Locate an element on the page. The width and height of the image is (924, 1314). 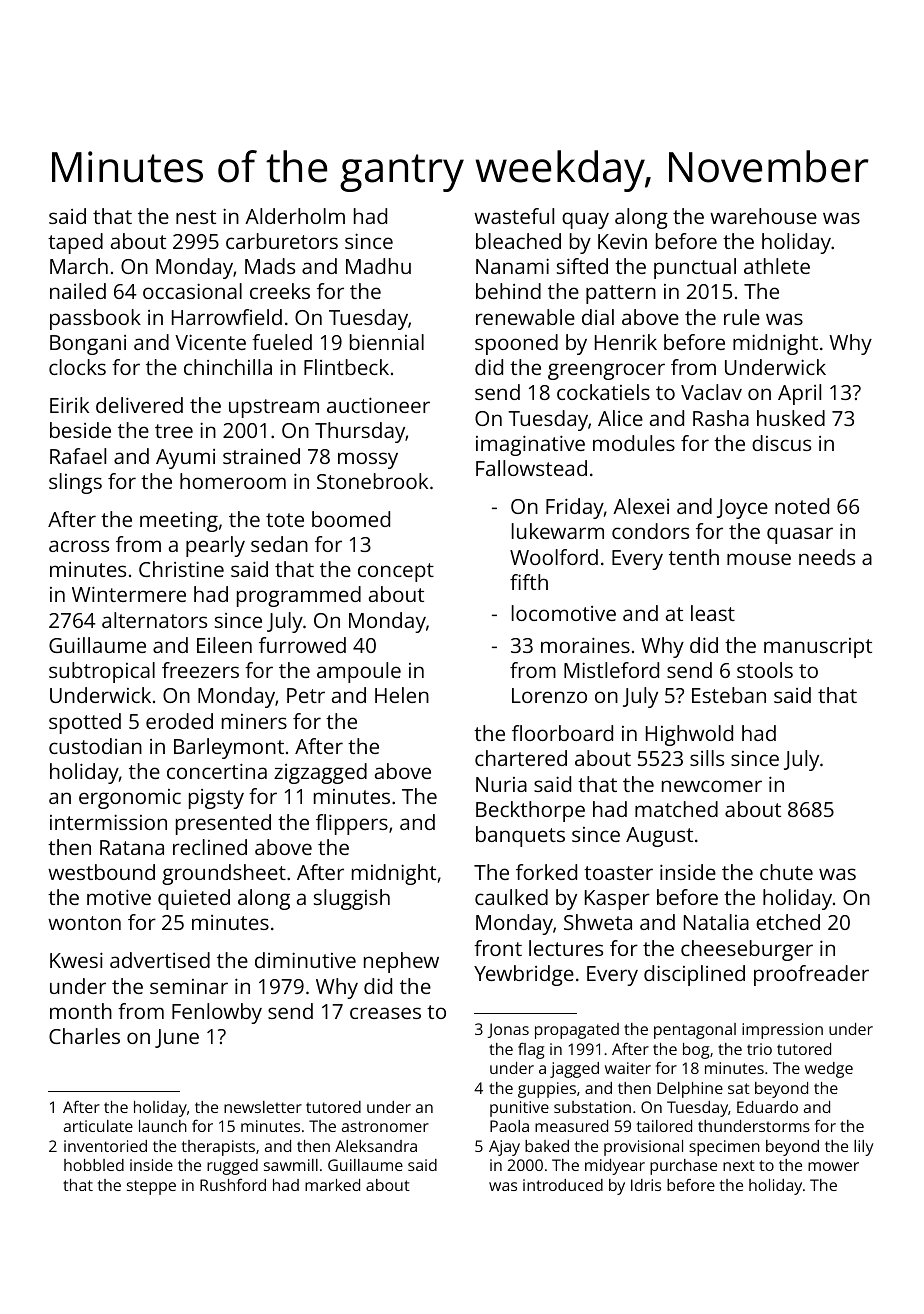
mower is located at coordinates (833, 1166).
